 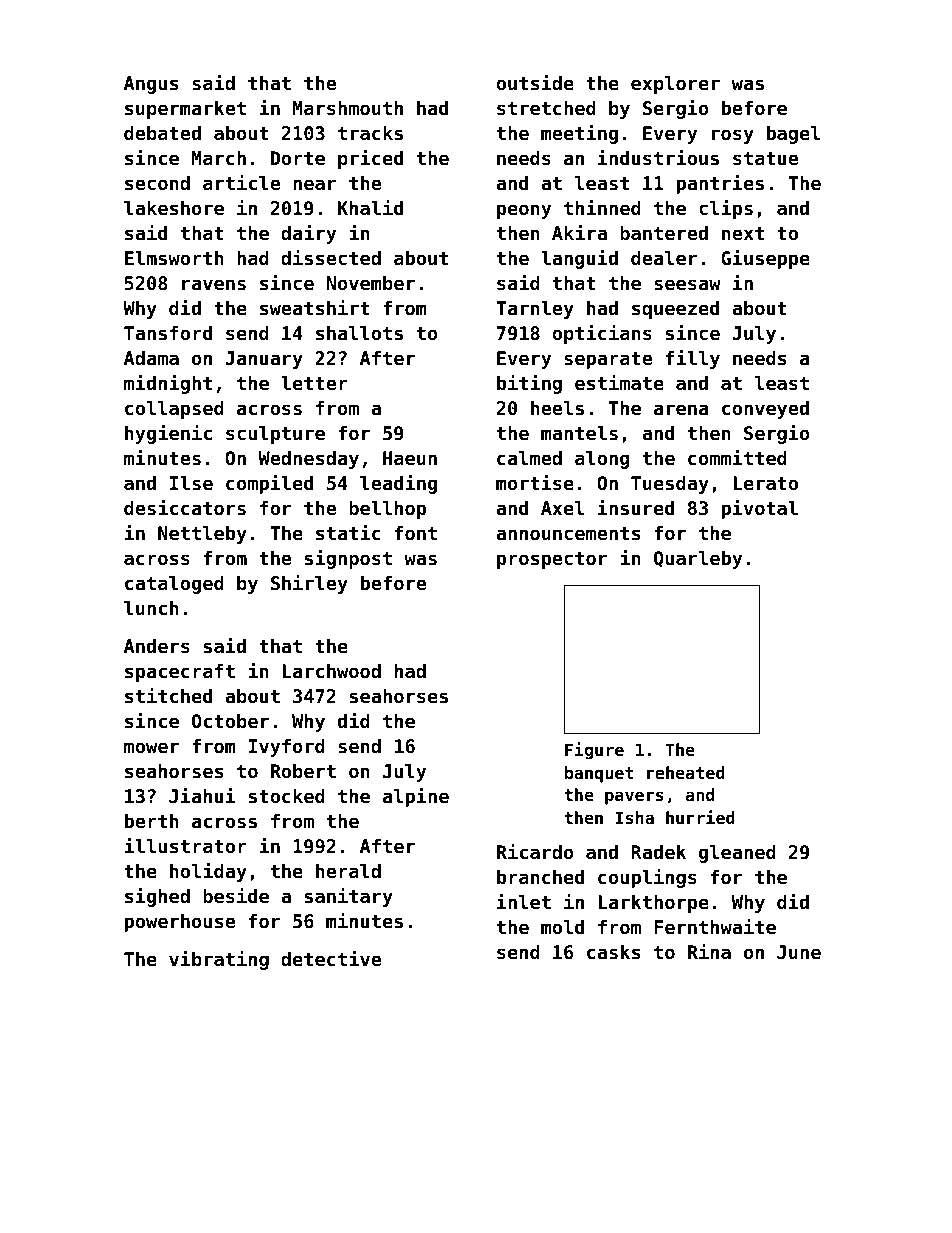 I want to click on meeting, so click(x=579, y=134).
